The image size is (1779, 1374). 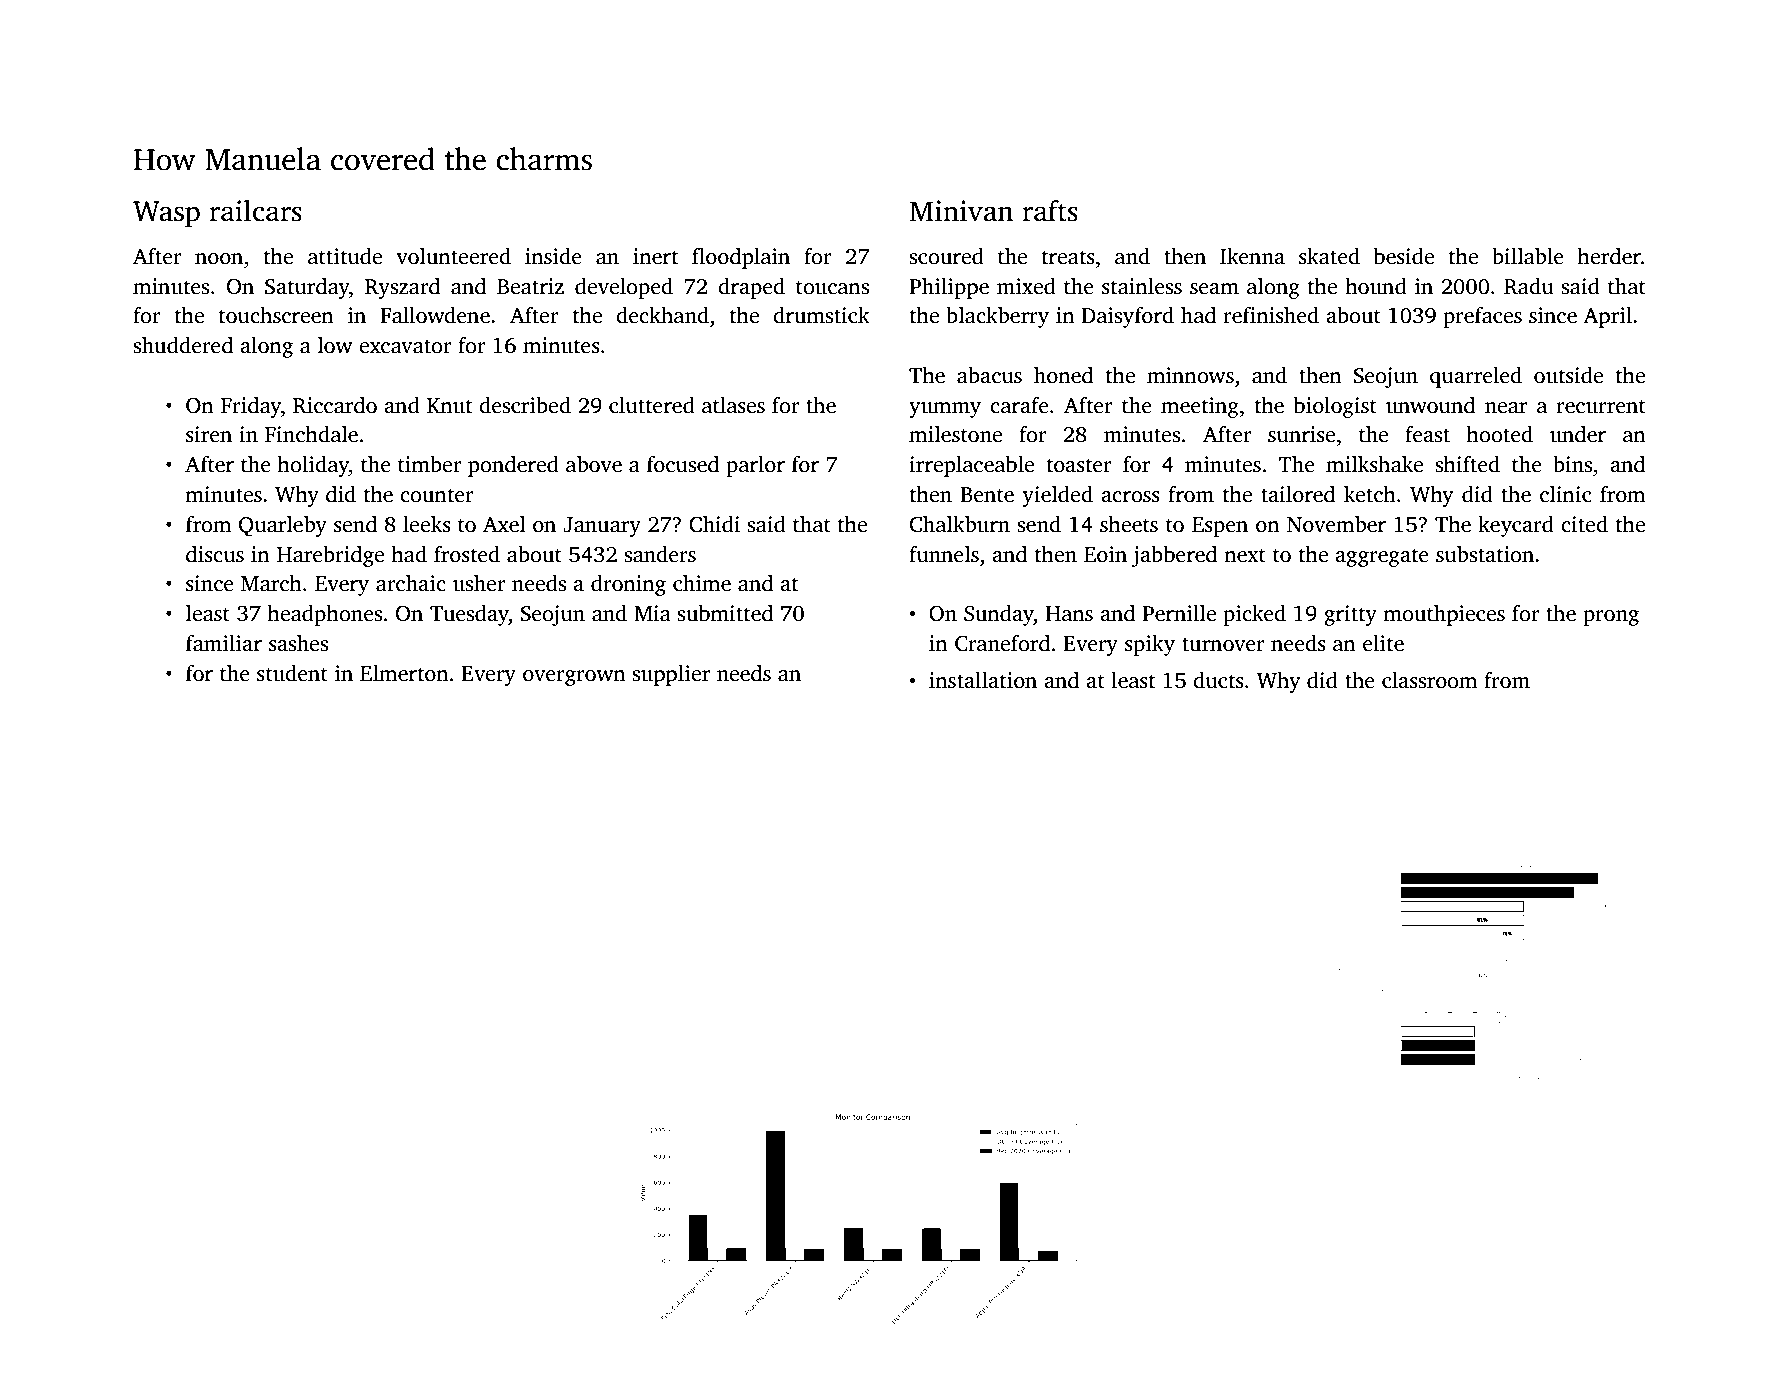 I want to click on sashes, so click(x=298, y=643).
